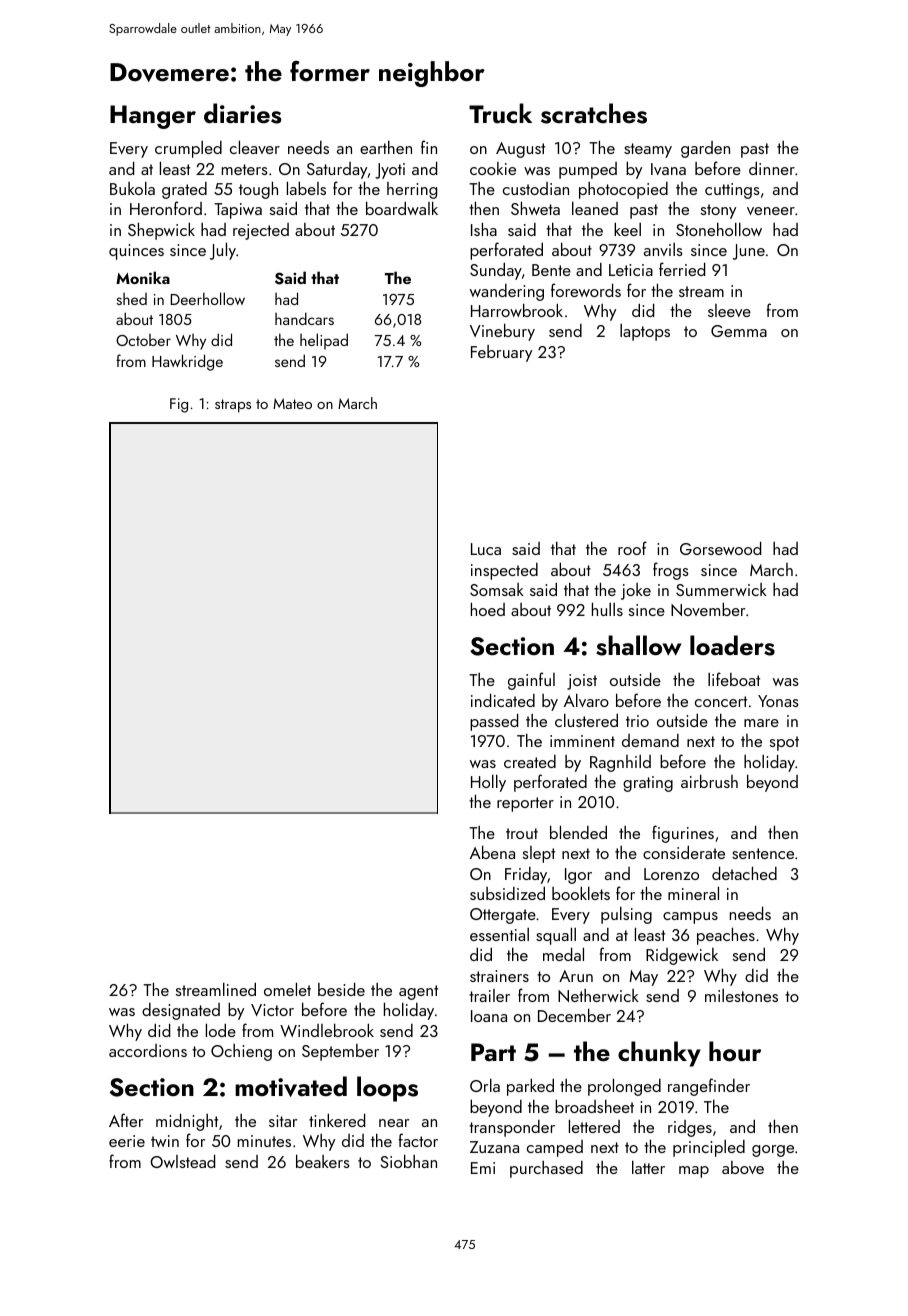 This document has width=908, height=1316. Describe the element at coordinates (684, 852) in the document. I see `considerate` at that location.
